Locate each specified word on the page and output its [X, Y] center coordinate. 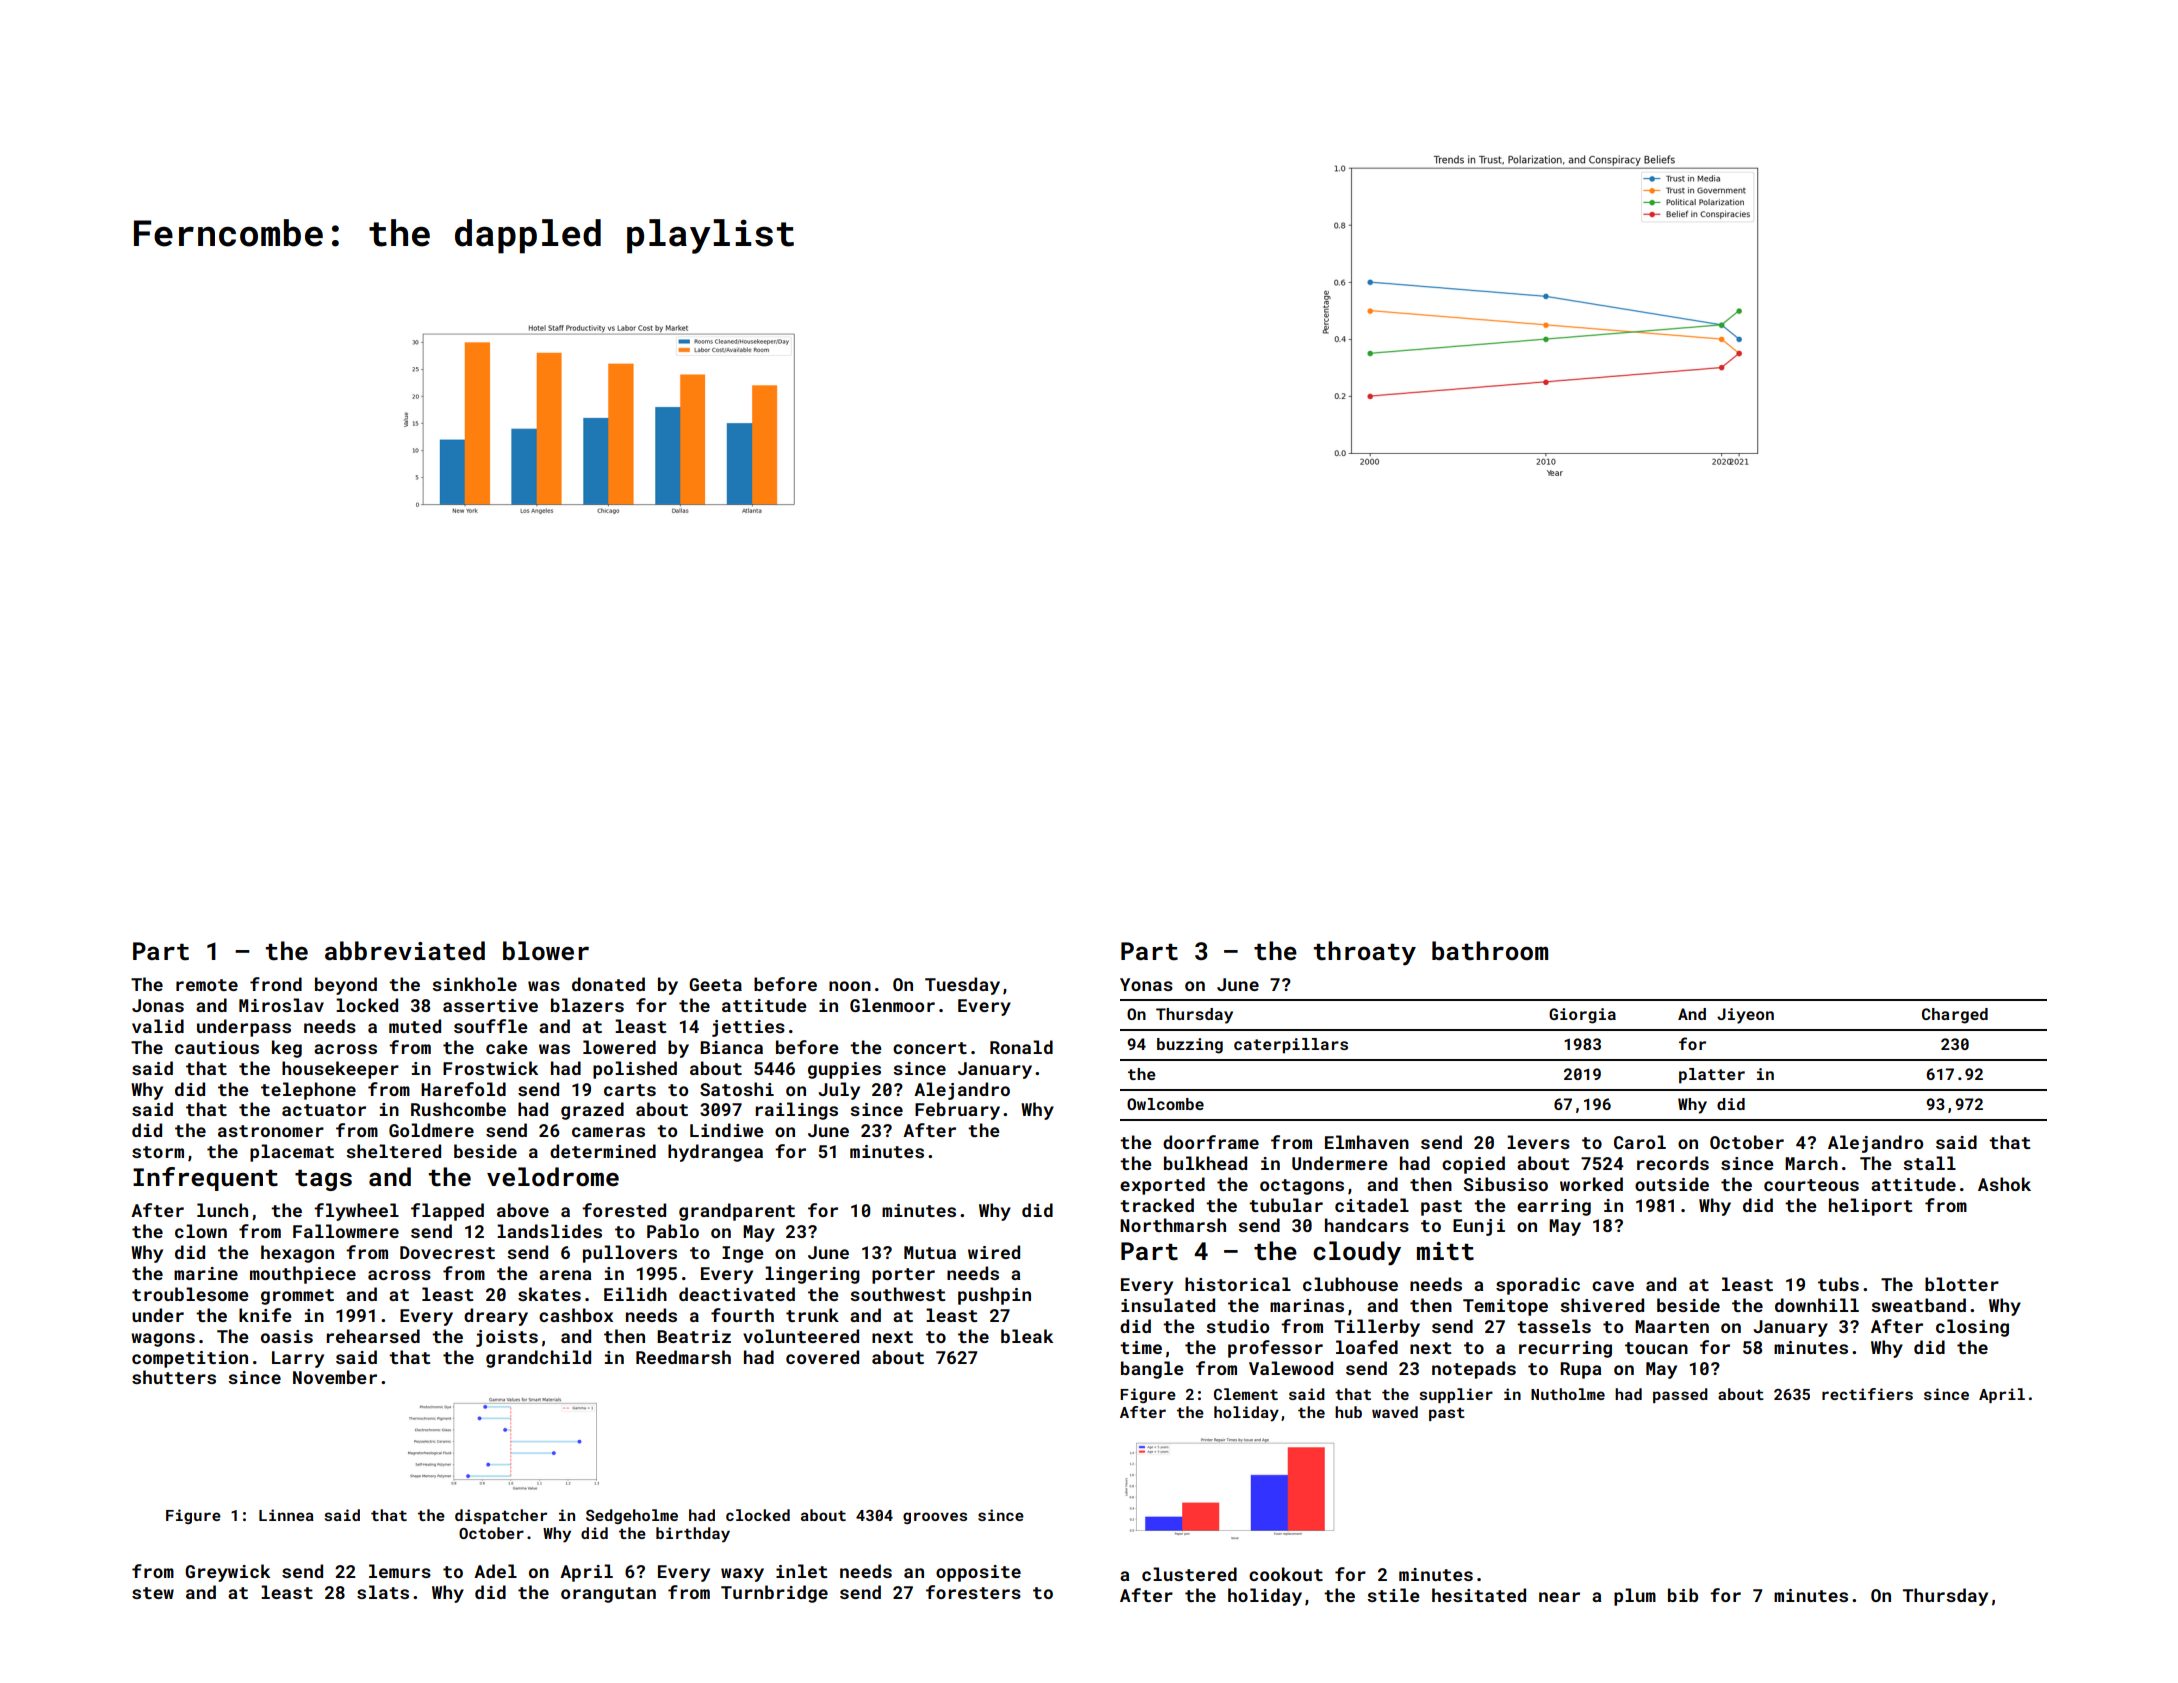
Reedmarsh [683, 1357]
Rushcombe [458, 1109]
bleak [1027, 1336]
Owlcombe [1165, 1104]
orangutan [608, 1595]
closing [1972, 1328]
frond [276, 984]
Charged [1955, 1016]
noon [850, 986]
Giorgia [1582, 1016]
